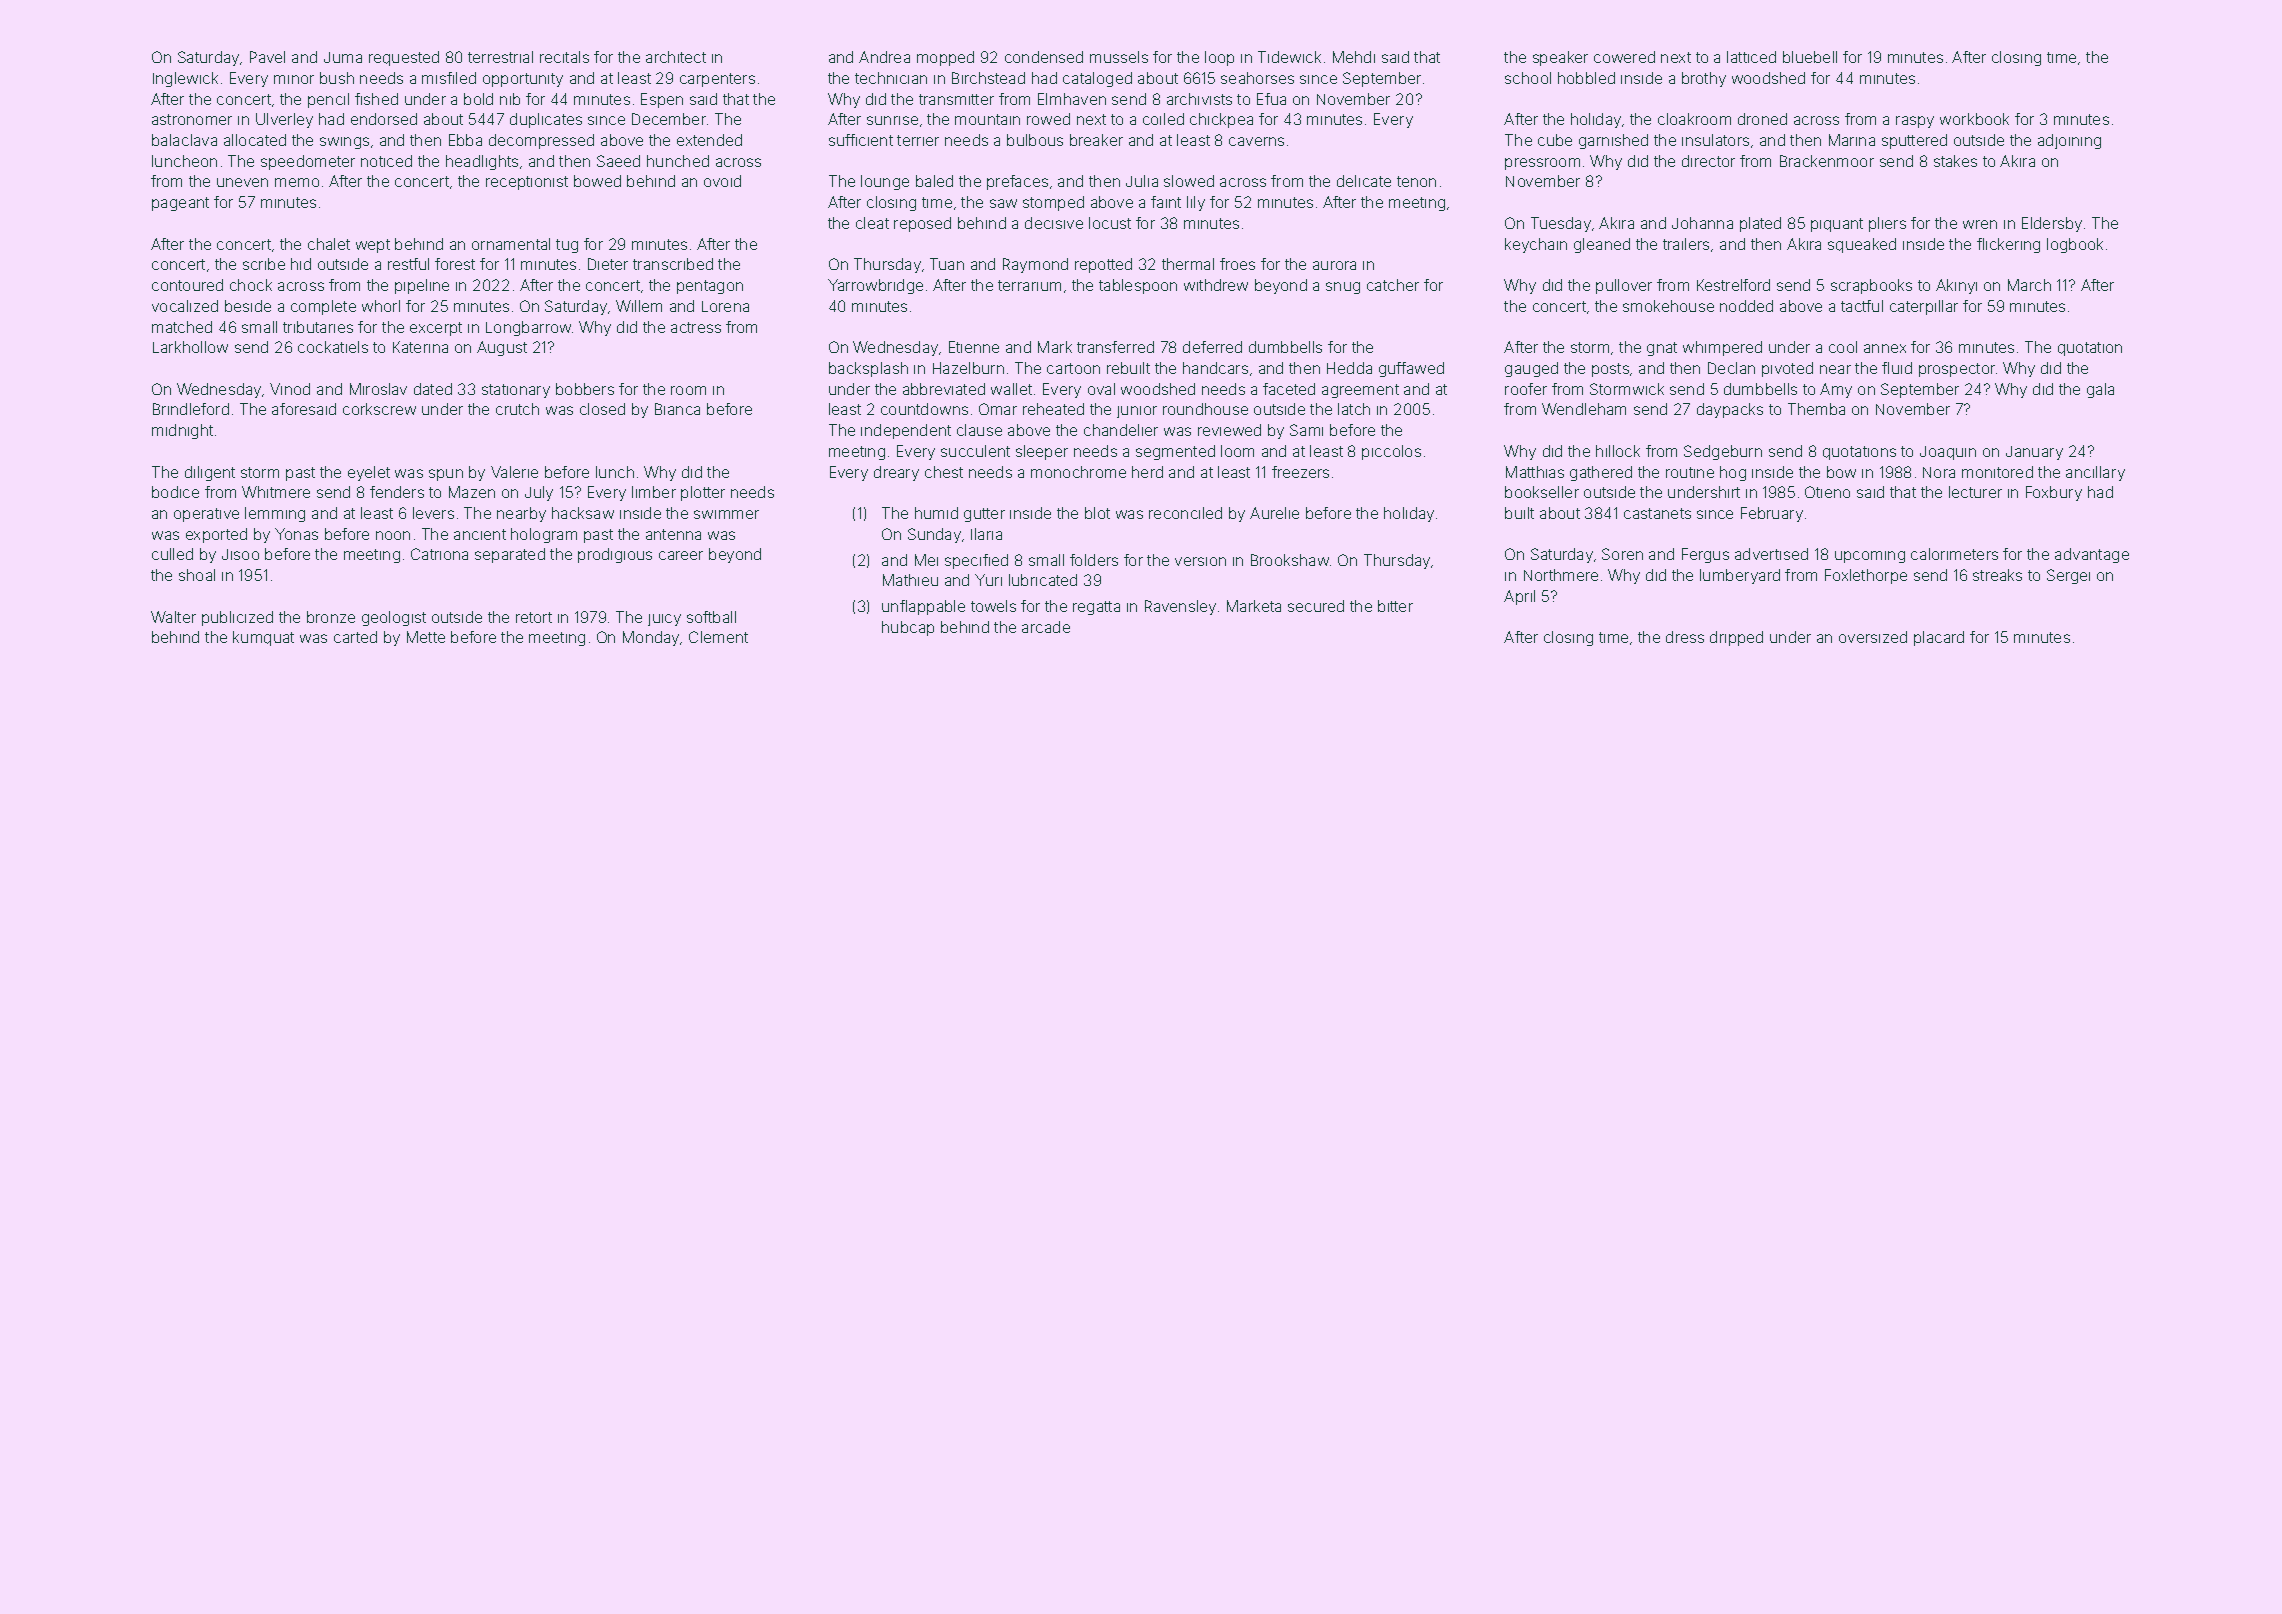  Describe the element at coordinates (455, 264) in the document. I see `forest` at that location.
